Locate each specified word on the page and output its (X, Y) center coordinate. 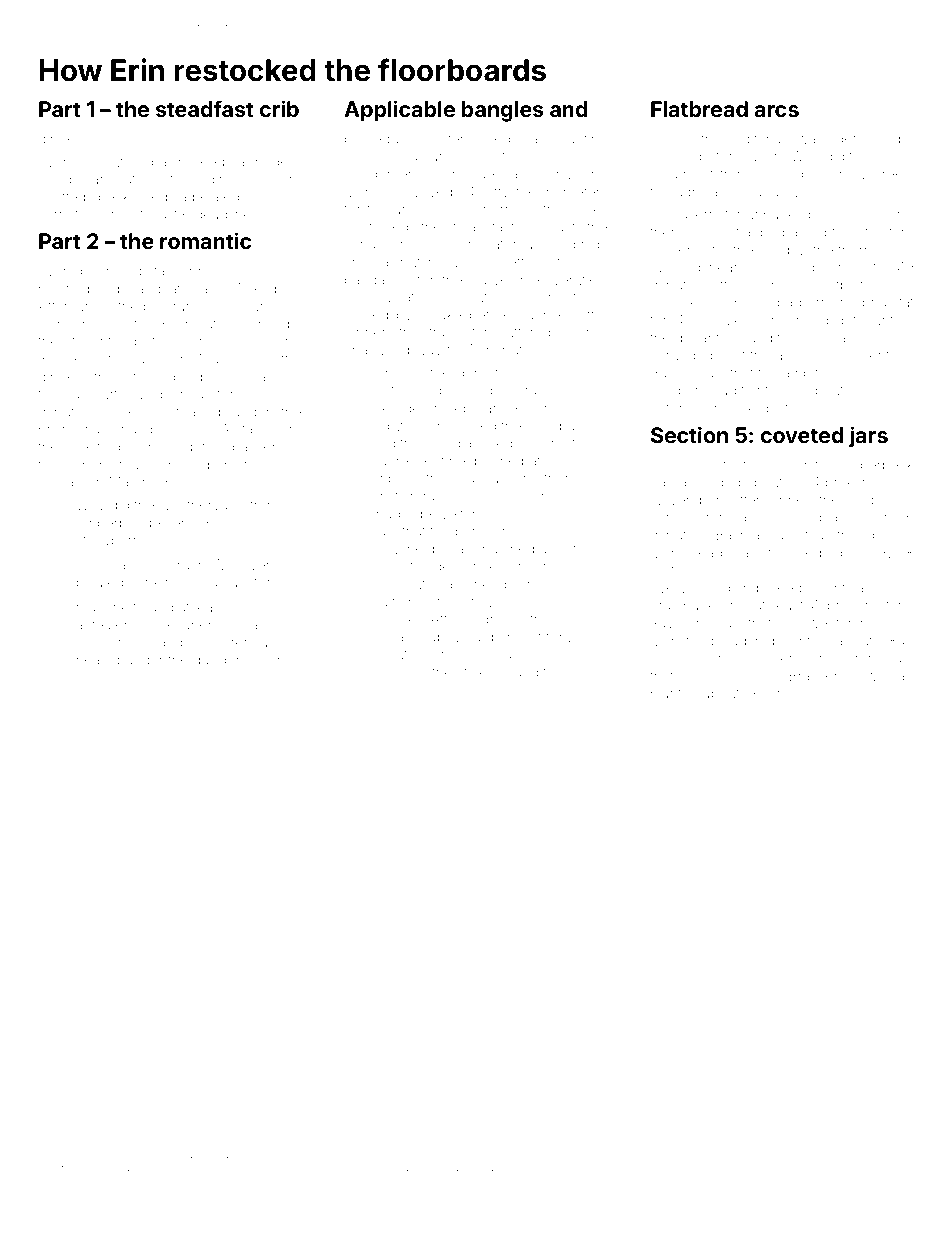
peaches (195, 1156)
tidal (466, 226)
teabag (198, 413)
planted (674, 694)
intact (569, 1168)
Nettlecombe (414, 390)
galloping (222, 661)
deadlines (226, 214)
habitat (892, 302)
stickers (481, 672)
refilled (520, 1167)
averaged (710, 484)
